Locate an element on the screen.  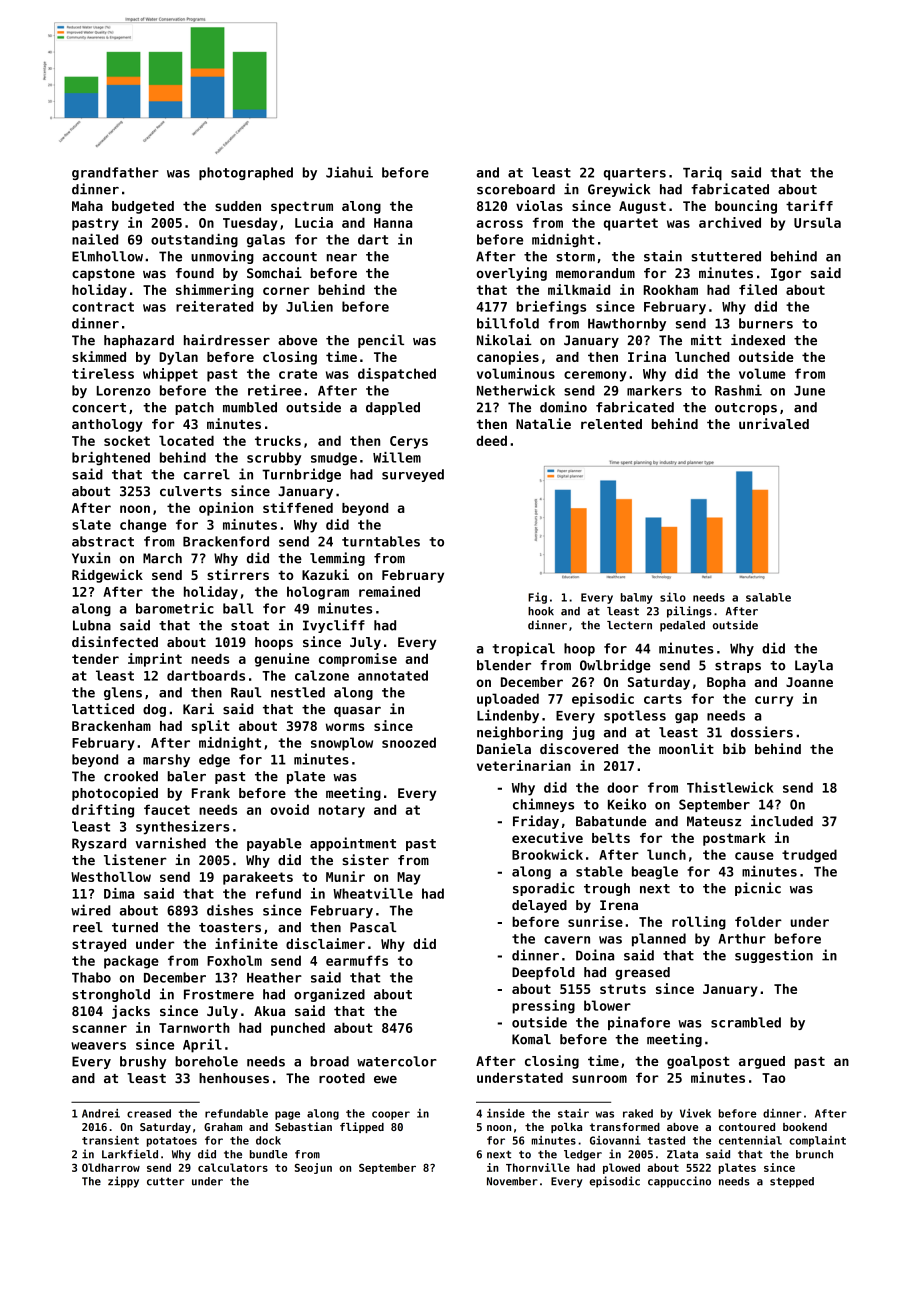
Andrei is located at coordinates (101, 1113).
